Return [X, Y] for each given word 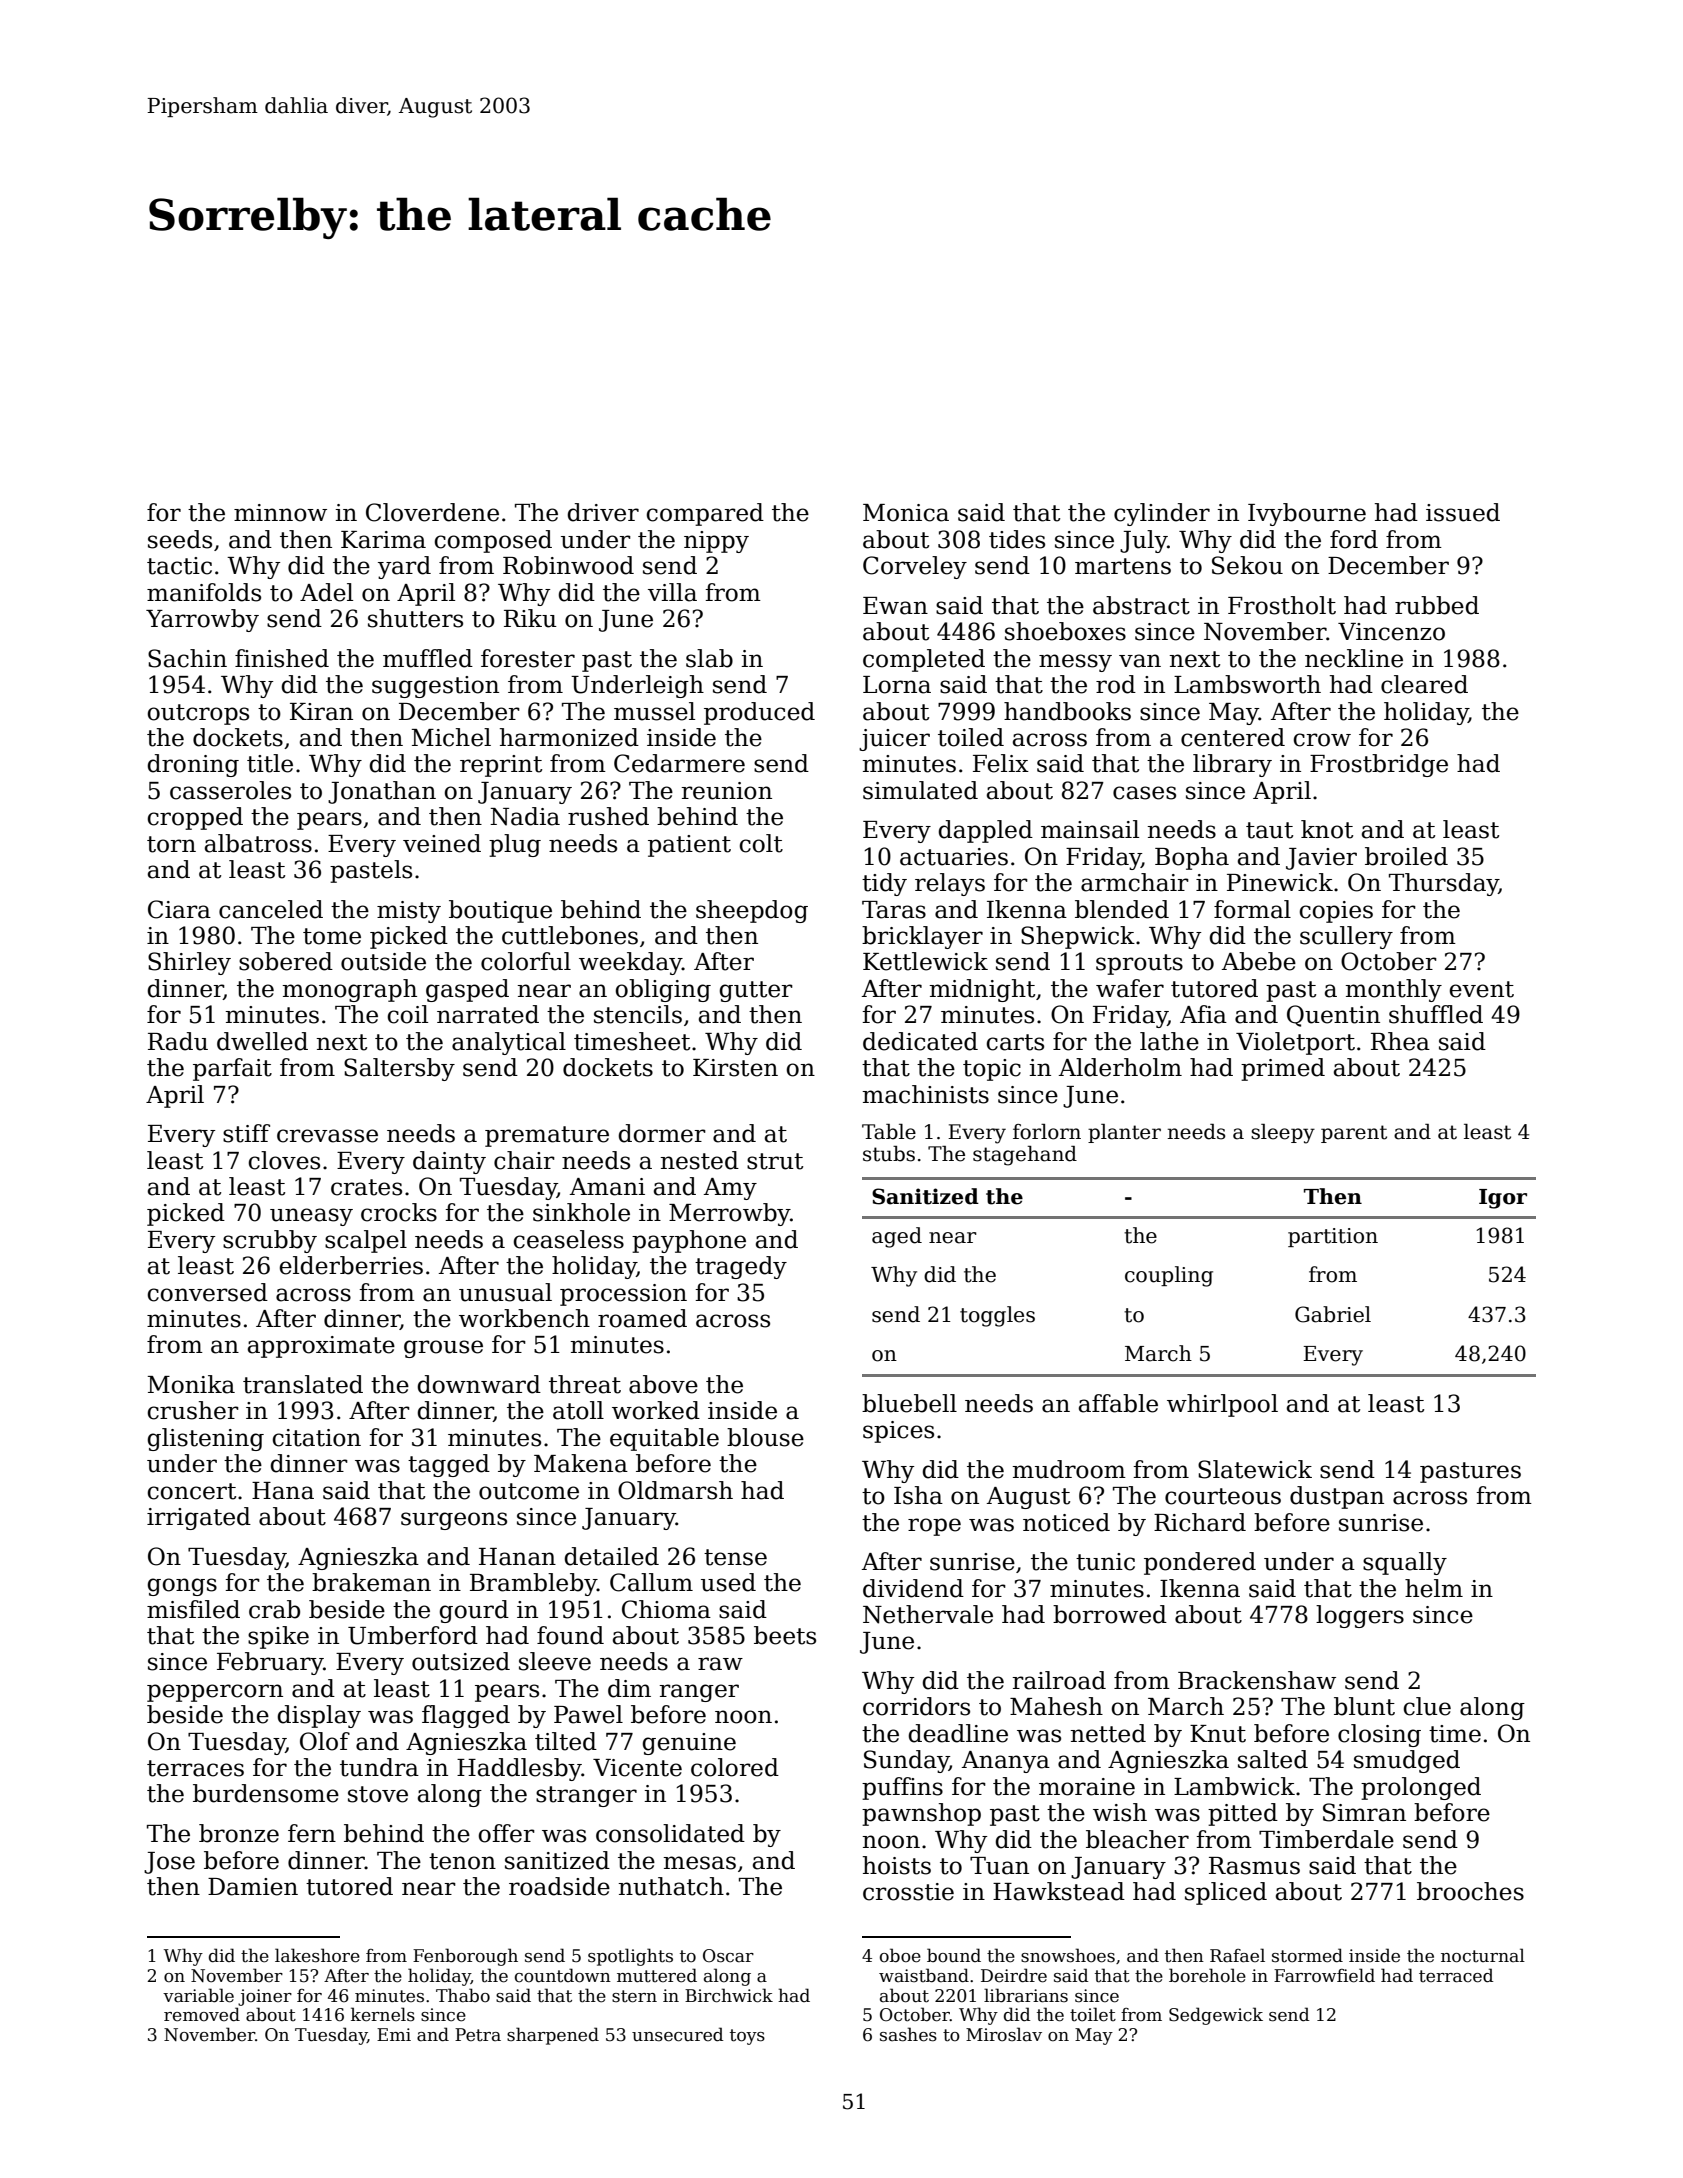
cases [1144, 793]
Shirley [189, 963]
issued [1463, 512]
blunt [1364, 1706]
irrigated [199, 1518]
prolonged [1421, 1788]
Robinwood [568, 565]
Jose [169, 1863]
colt [761, 843]
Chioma [666, 1609]
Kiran [321, 712]
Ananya [1006, 1762]
